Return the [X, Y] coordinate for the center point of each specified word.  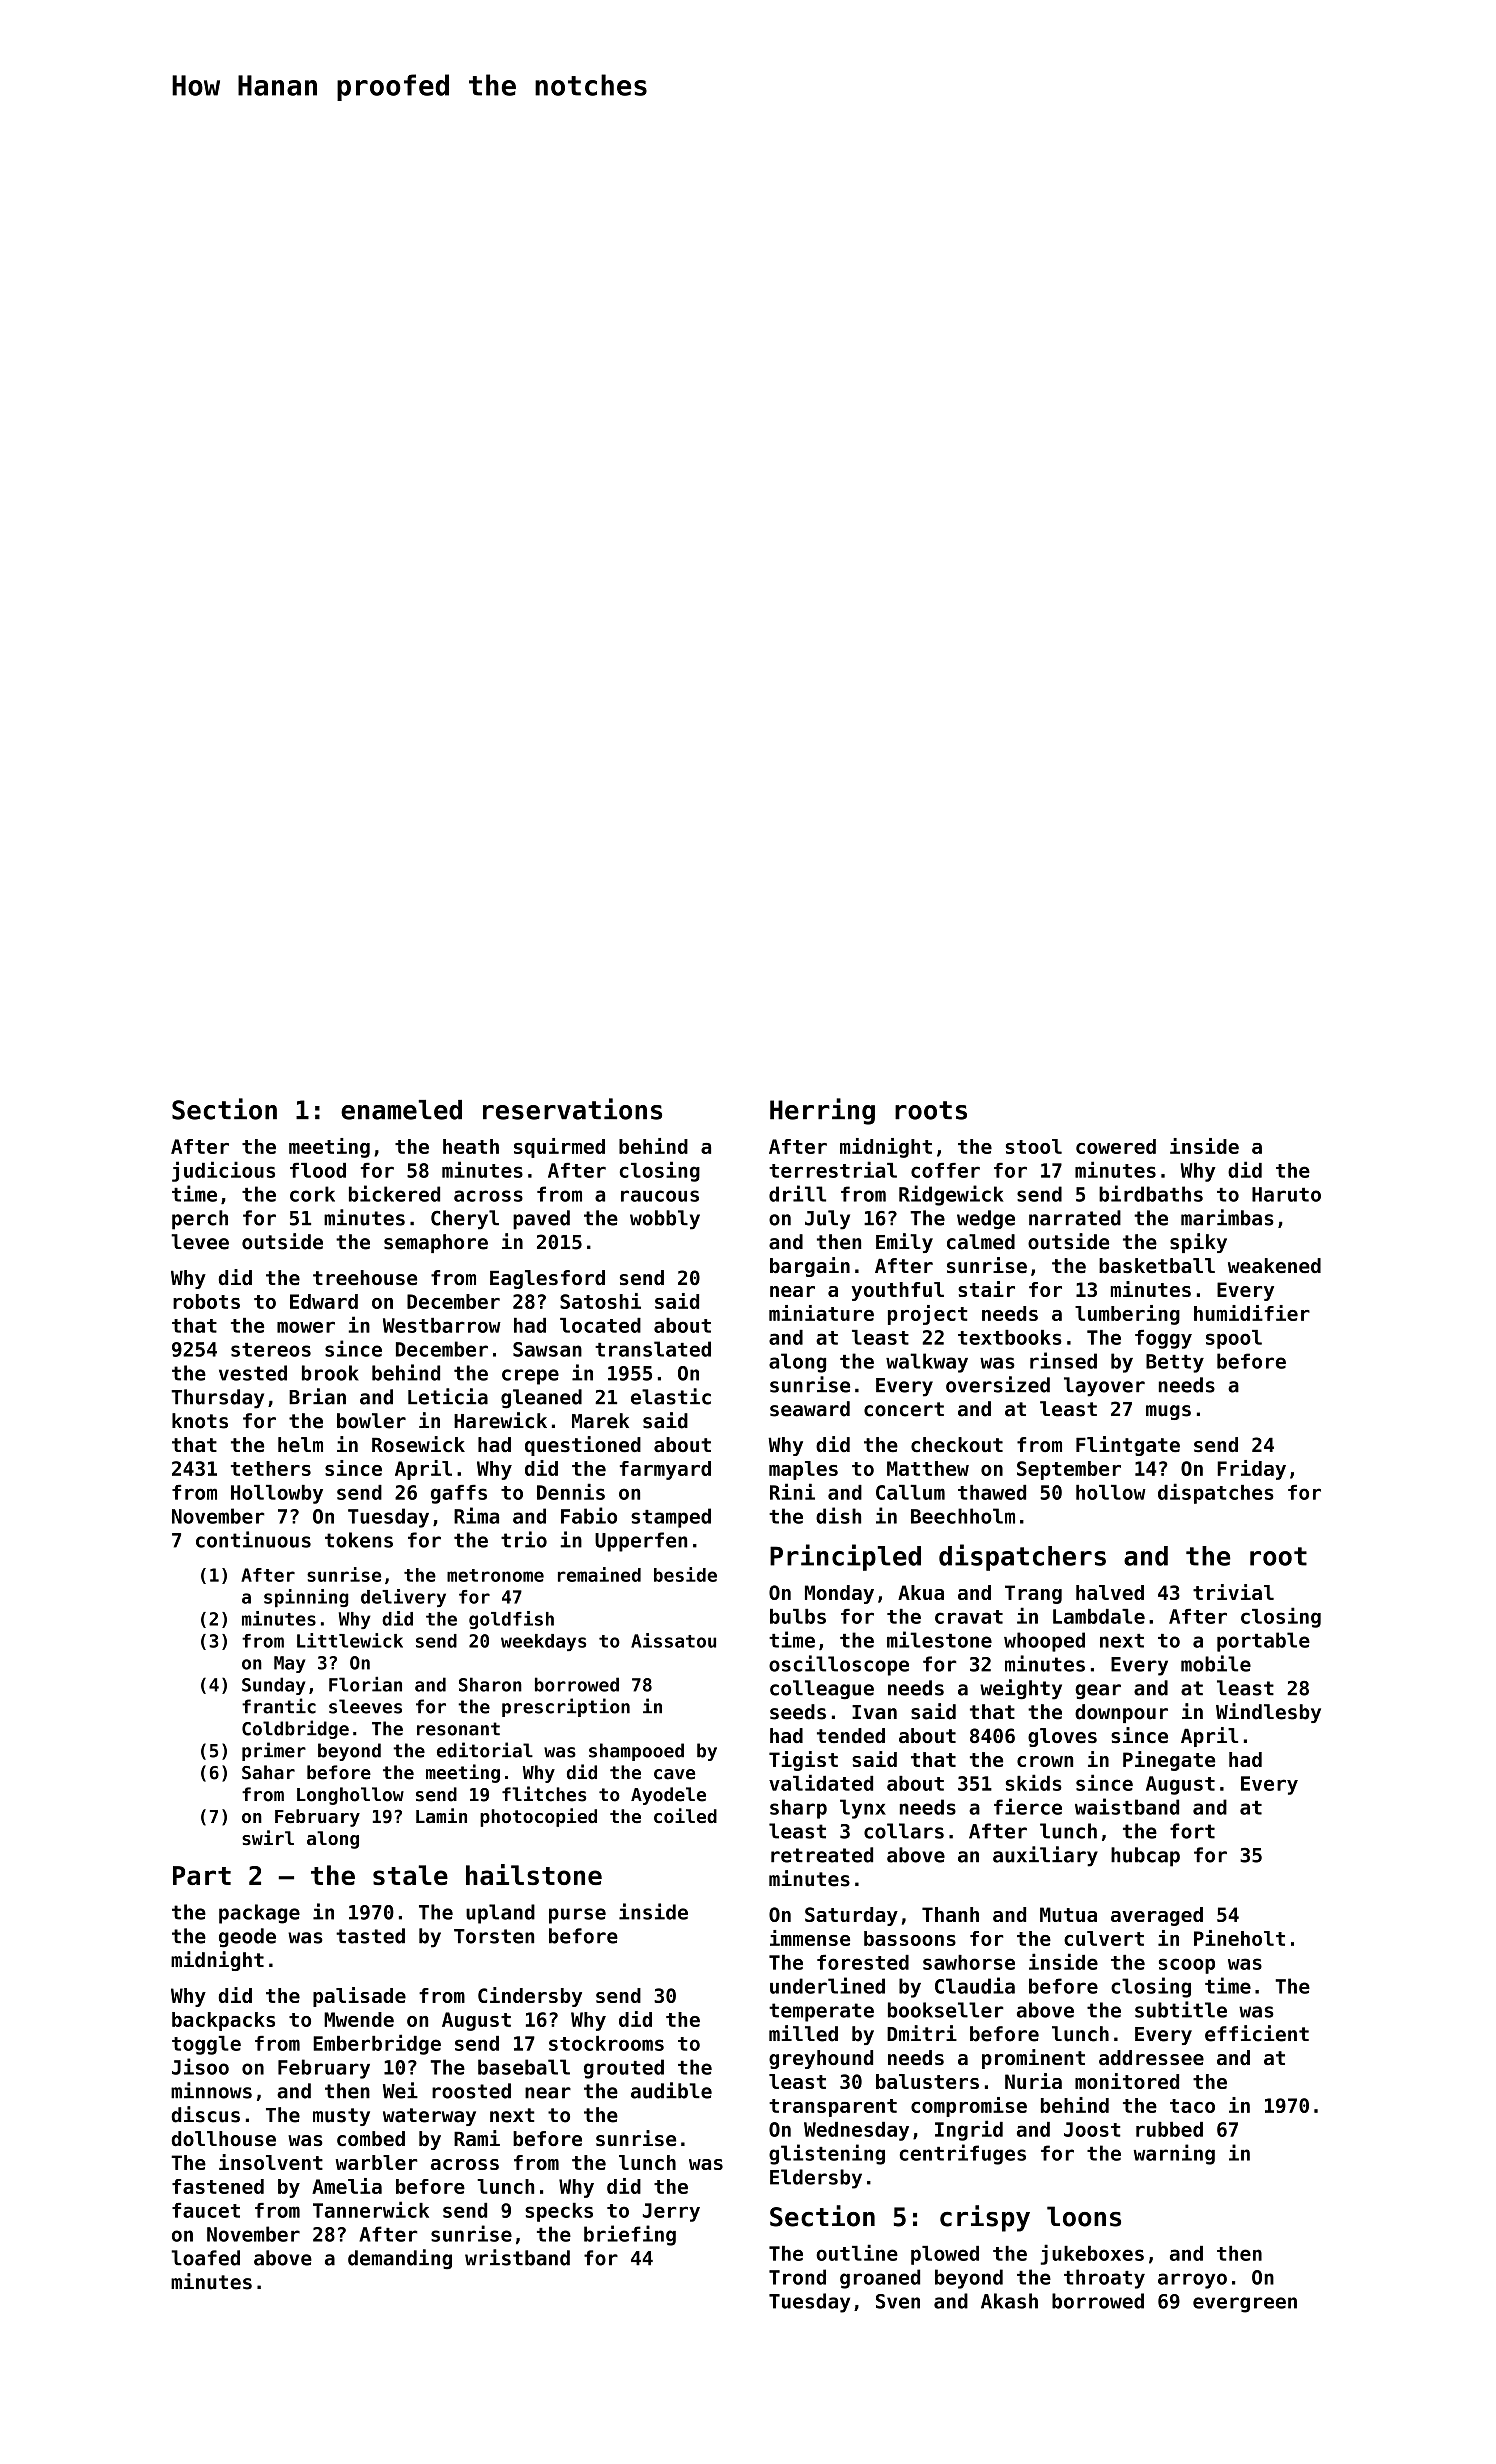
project [927, 1315]
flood [318, 1170]
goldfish [511, 1620]
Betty [1175, 1363]
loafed [205, 2258]
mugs [1168, 1412]
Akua [921, 1592]
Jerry [671, 2212]
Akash [1009, 2301]
